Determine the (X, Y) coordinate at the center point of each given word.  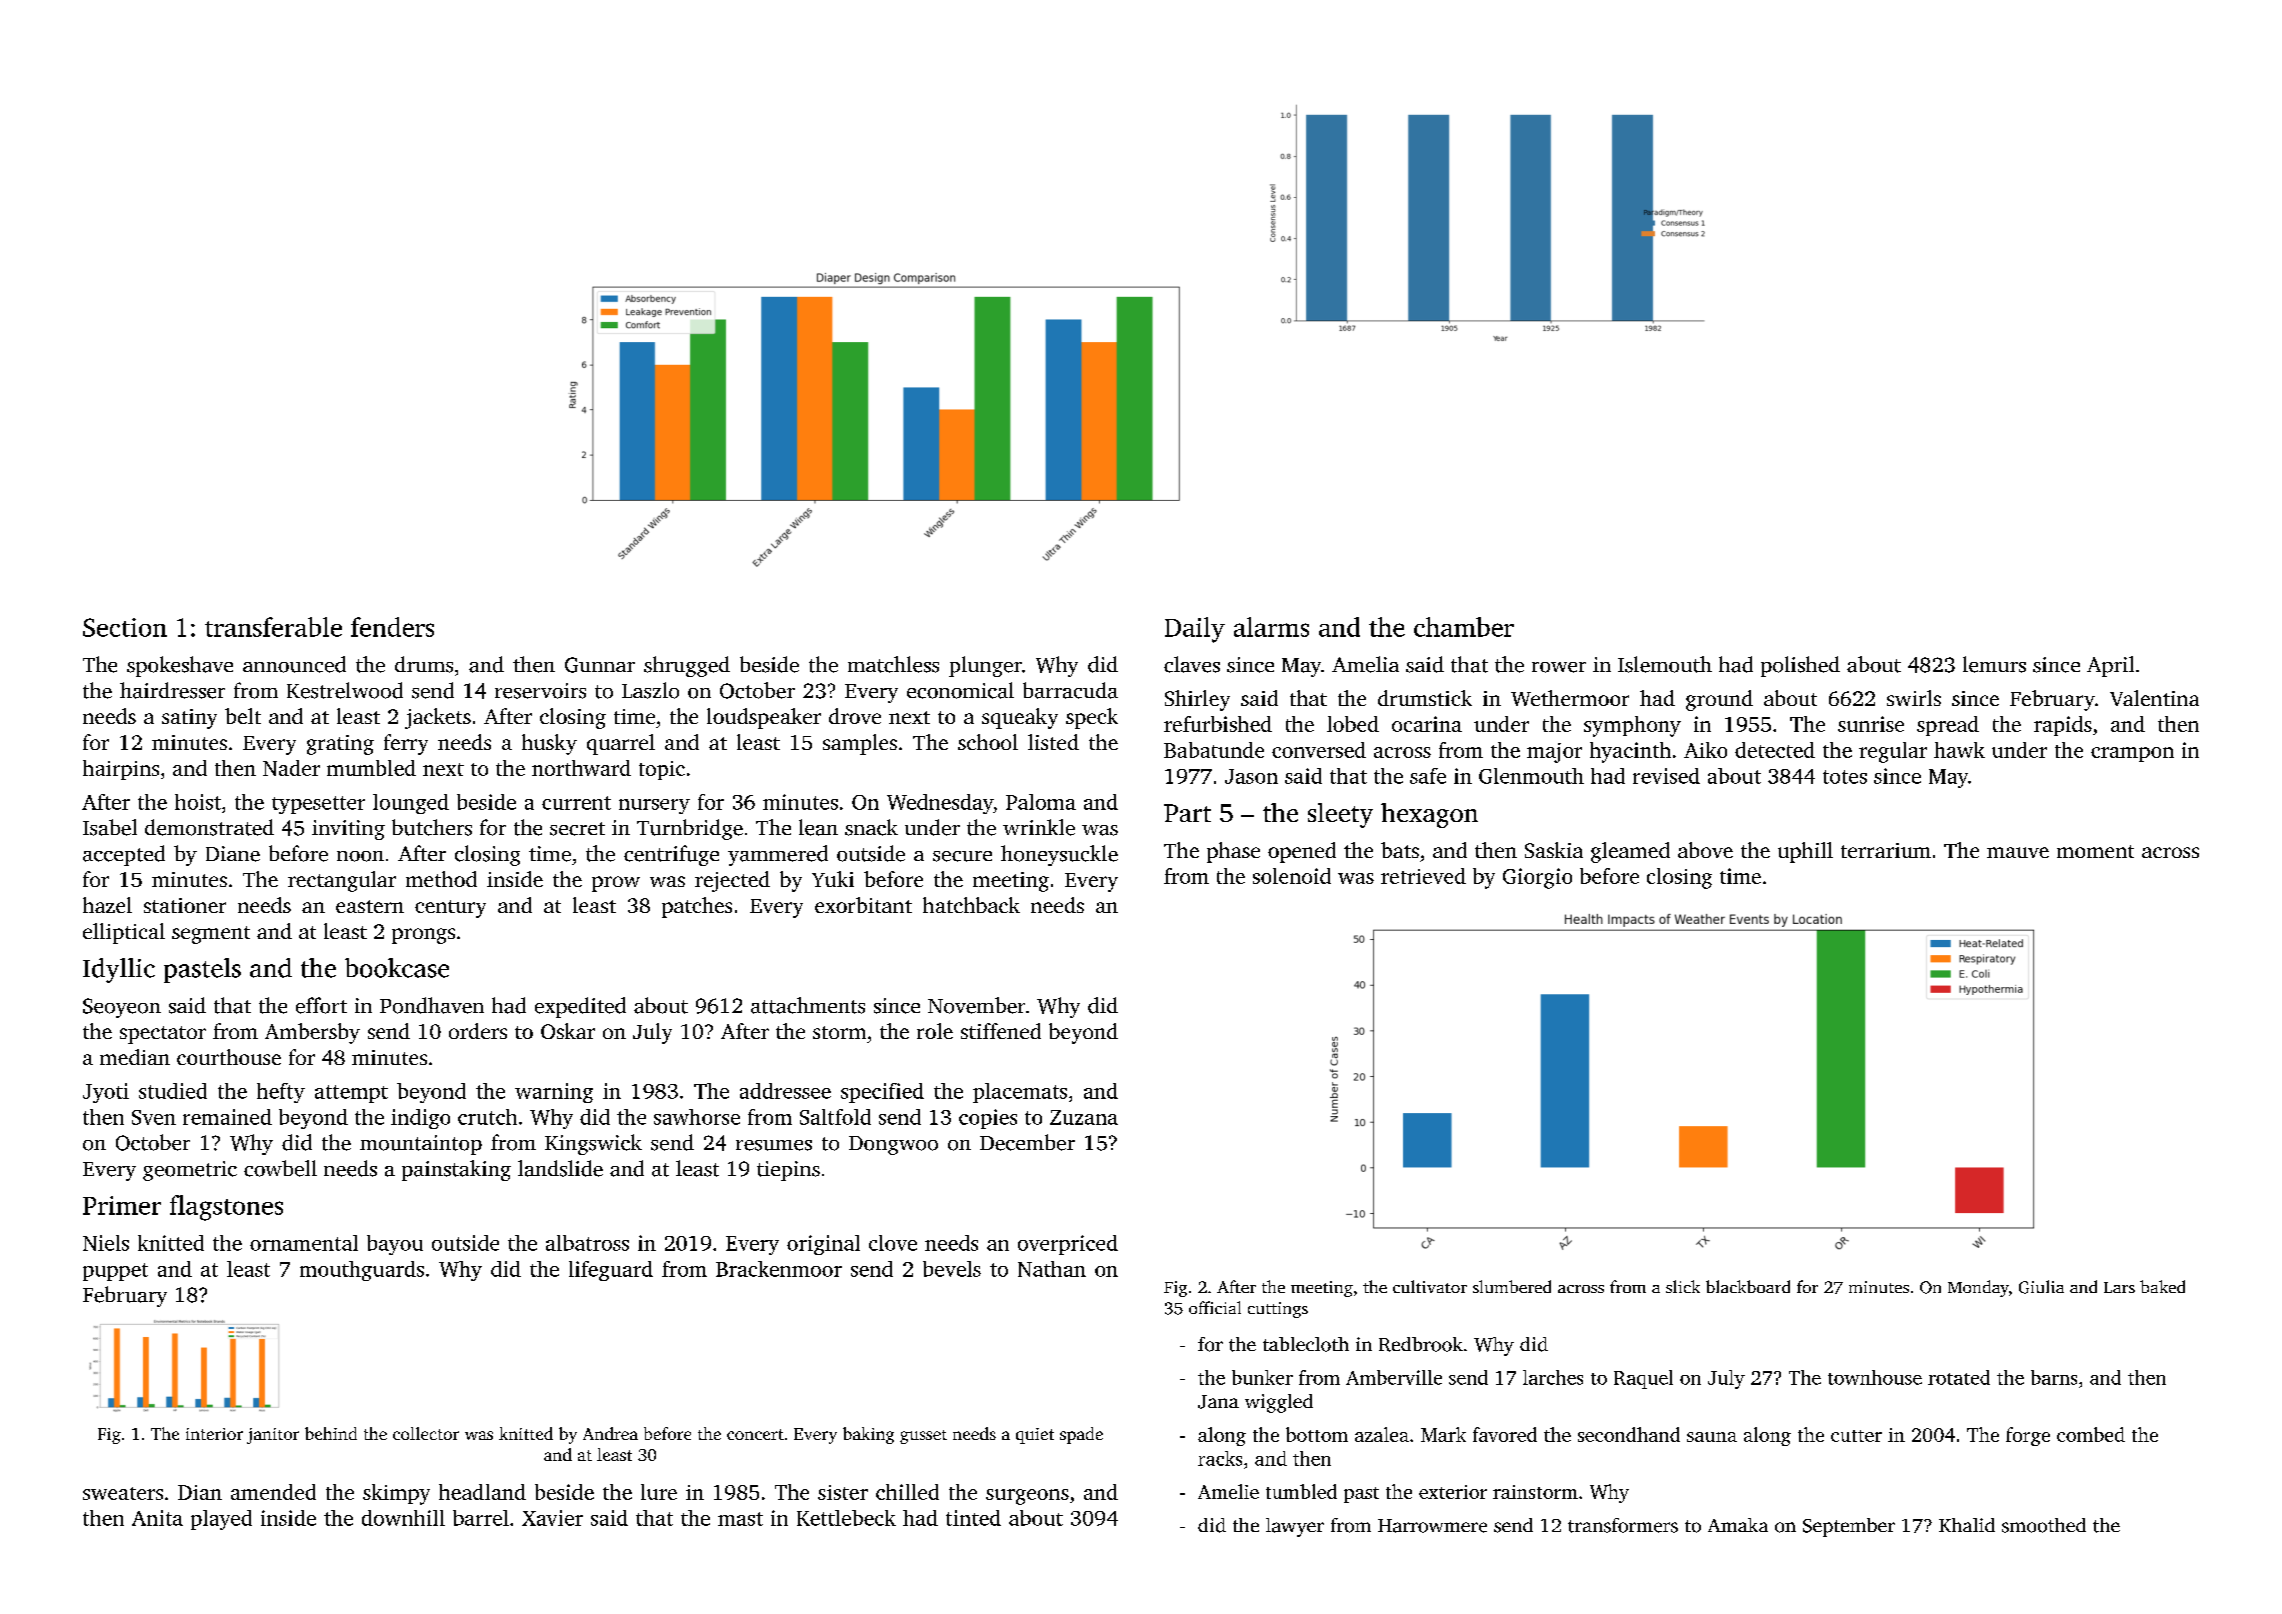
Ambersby (312, 1033)
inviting (348, 830)
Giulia (2041, 1287)
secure (962, 856)
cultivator (1430, 1286)
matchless (893, 664)
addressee (785, 1091)
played (221, 1520)
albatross (587, 1243)
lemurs (1994, 664)
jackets (438, 718)
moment (2095, 851)
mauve (2018, 852)
